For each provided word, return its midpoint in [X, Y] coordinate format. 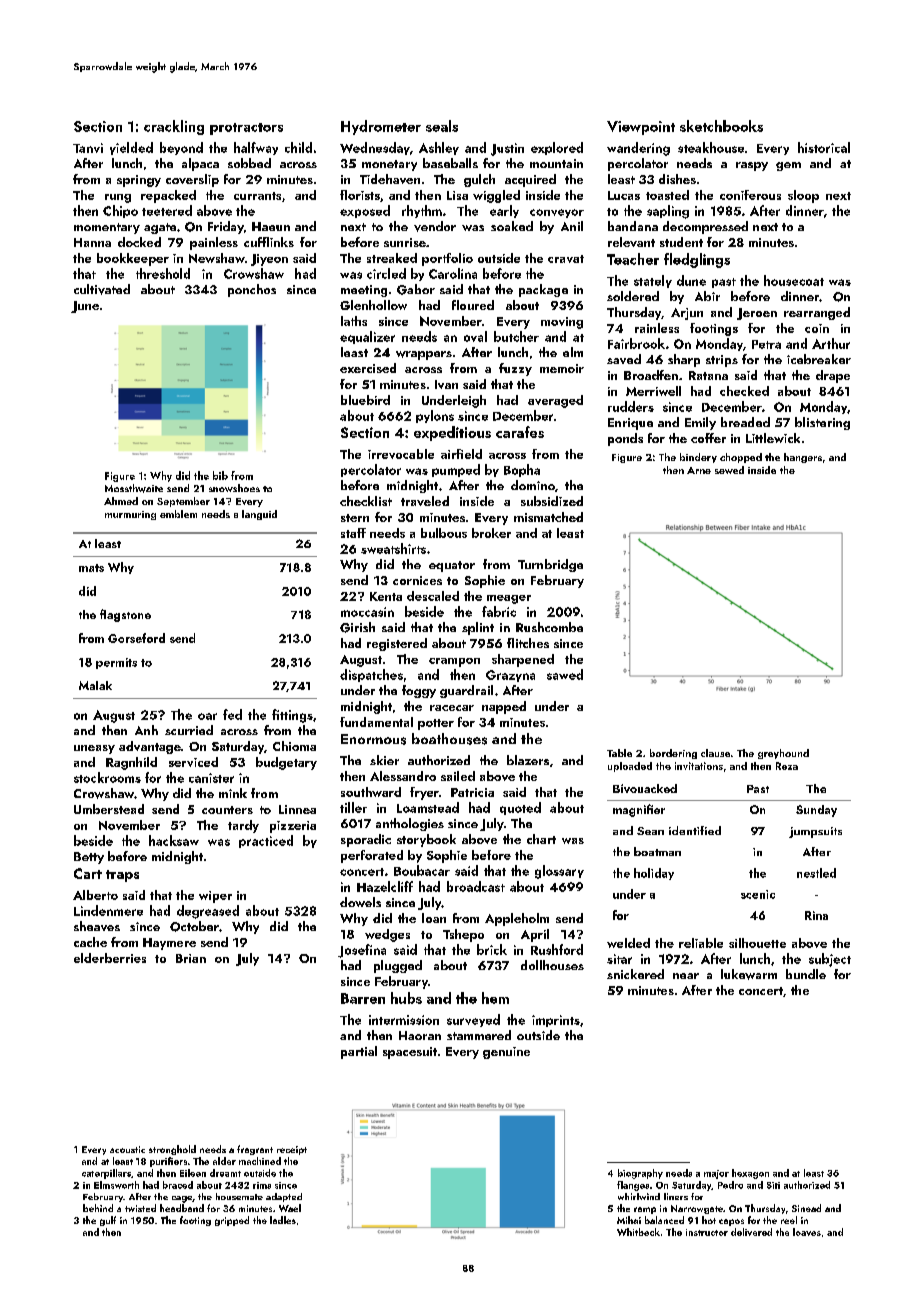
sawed [565, 674]
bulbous [444, 533]
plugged [398, 966]
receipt [292, 1150]
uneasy [94, 749]
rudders [631, 406]
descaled [433, 596]
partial [359, 1052]
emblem [178, 514]
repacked [168, 196]
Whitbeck [638, 1232]
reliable [701, 943]
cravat [566, 259]
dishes [677, 179]
